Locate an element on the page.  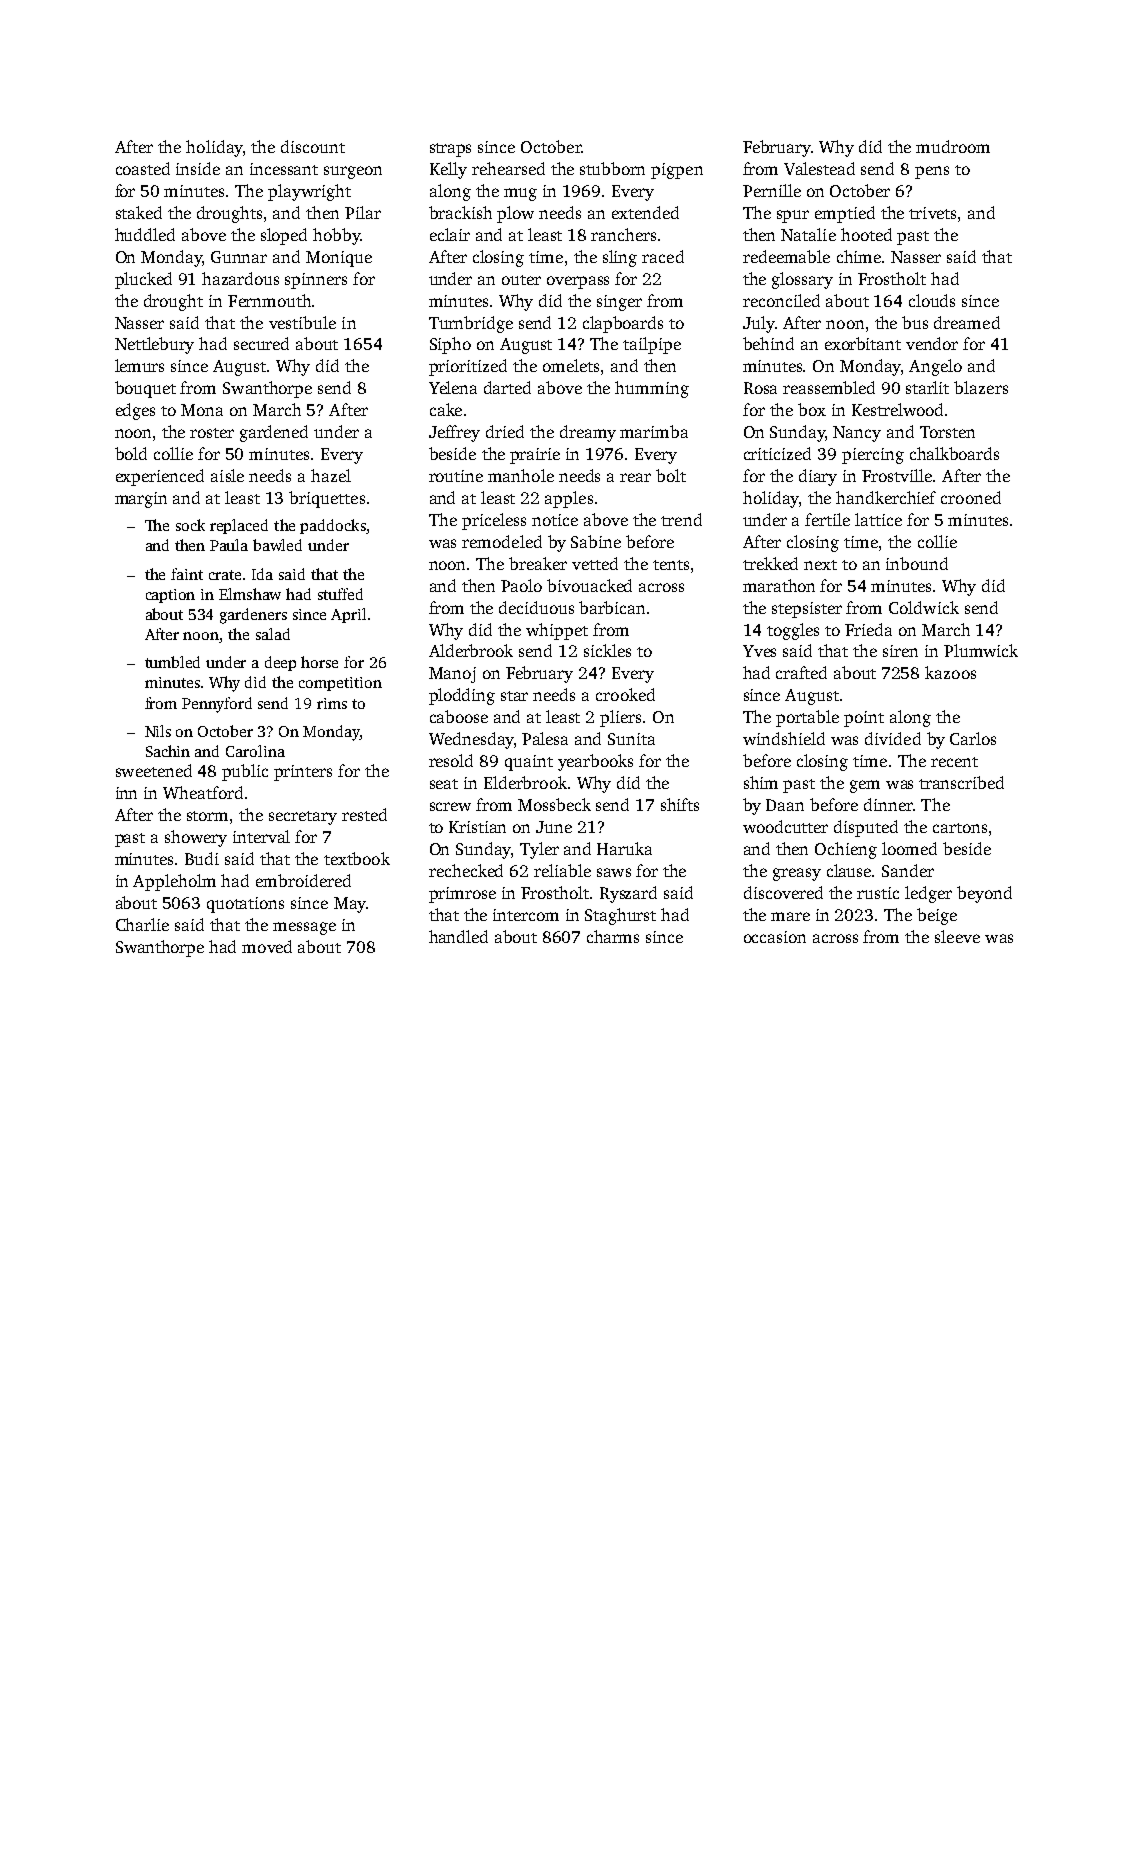
fertile is located at coordinates (827, 519).
